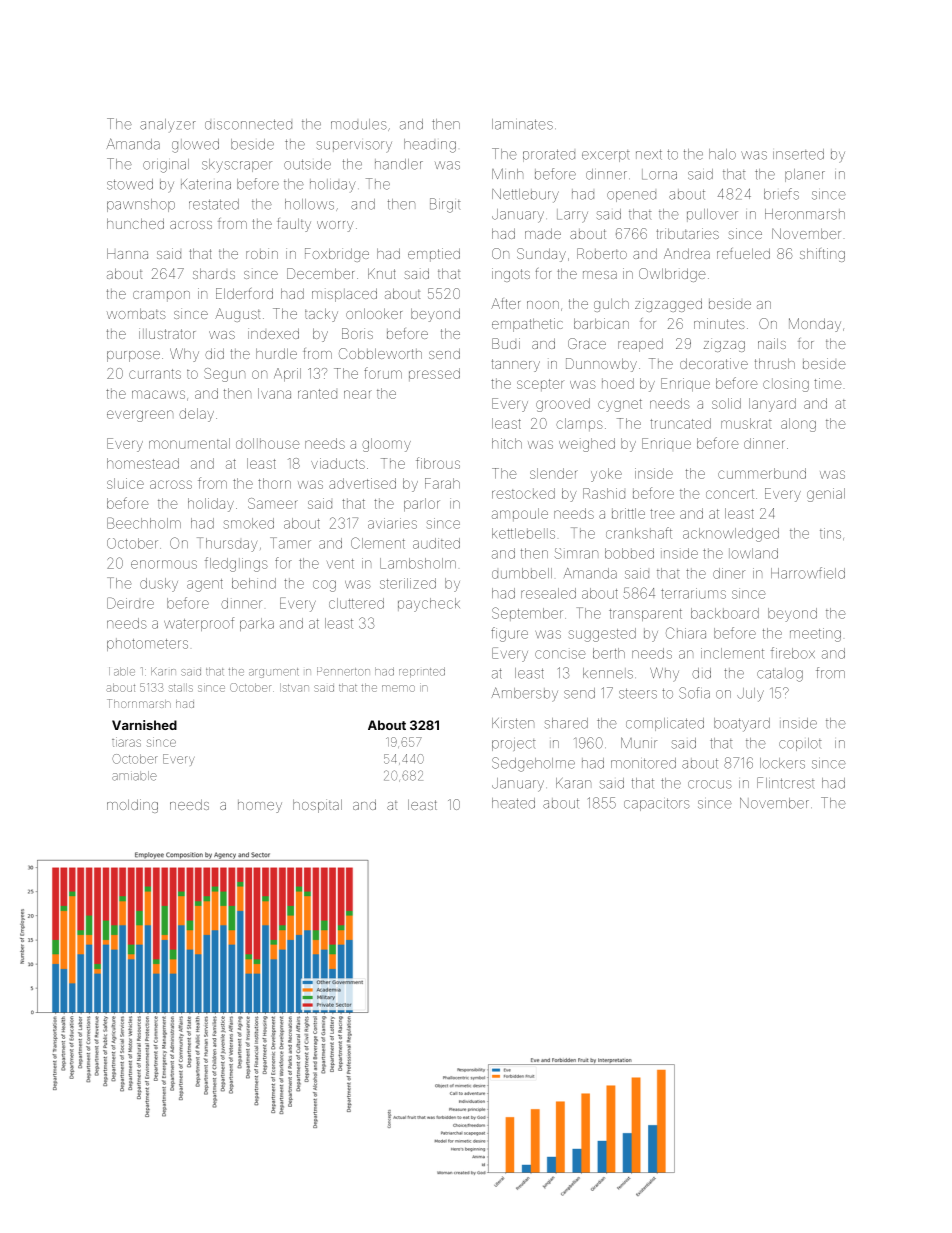  I want to click on laminates, so click(522, 124).
